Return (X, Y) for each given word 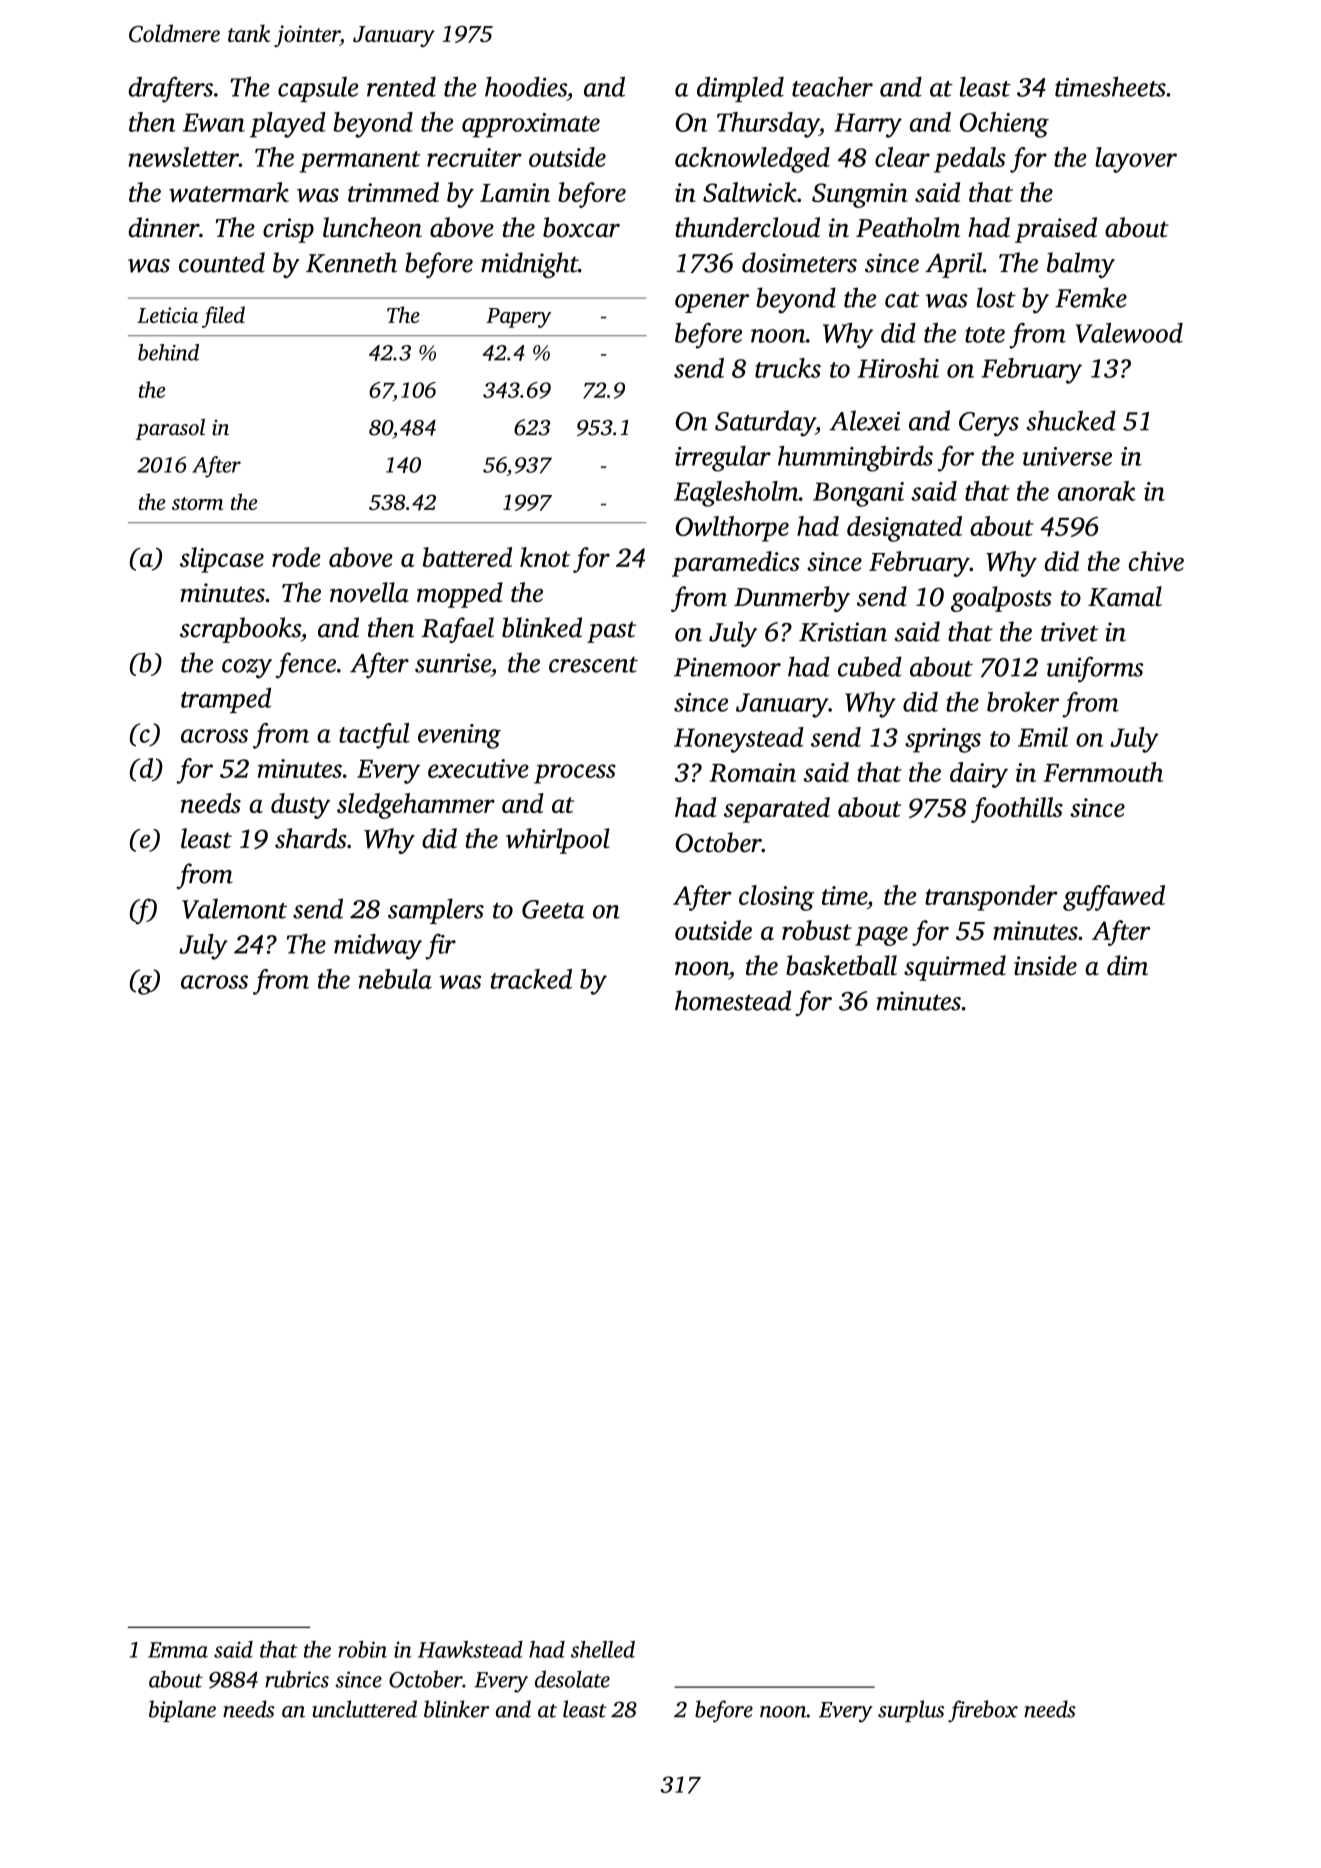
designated (904, 529)
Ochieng (1004, 125)
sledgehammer (416, 806)
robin (362, 1649)
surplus (911, 1711)
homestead (733, 1000)
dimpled (740, 89)
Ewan (214, 122)
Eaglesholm (736, 494)
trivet (1070, 632)
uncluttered (364, 1709)
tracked (531, 979)
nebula (395, 979)
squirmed (955, 968)
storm (197, 503)
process (575, 774)
